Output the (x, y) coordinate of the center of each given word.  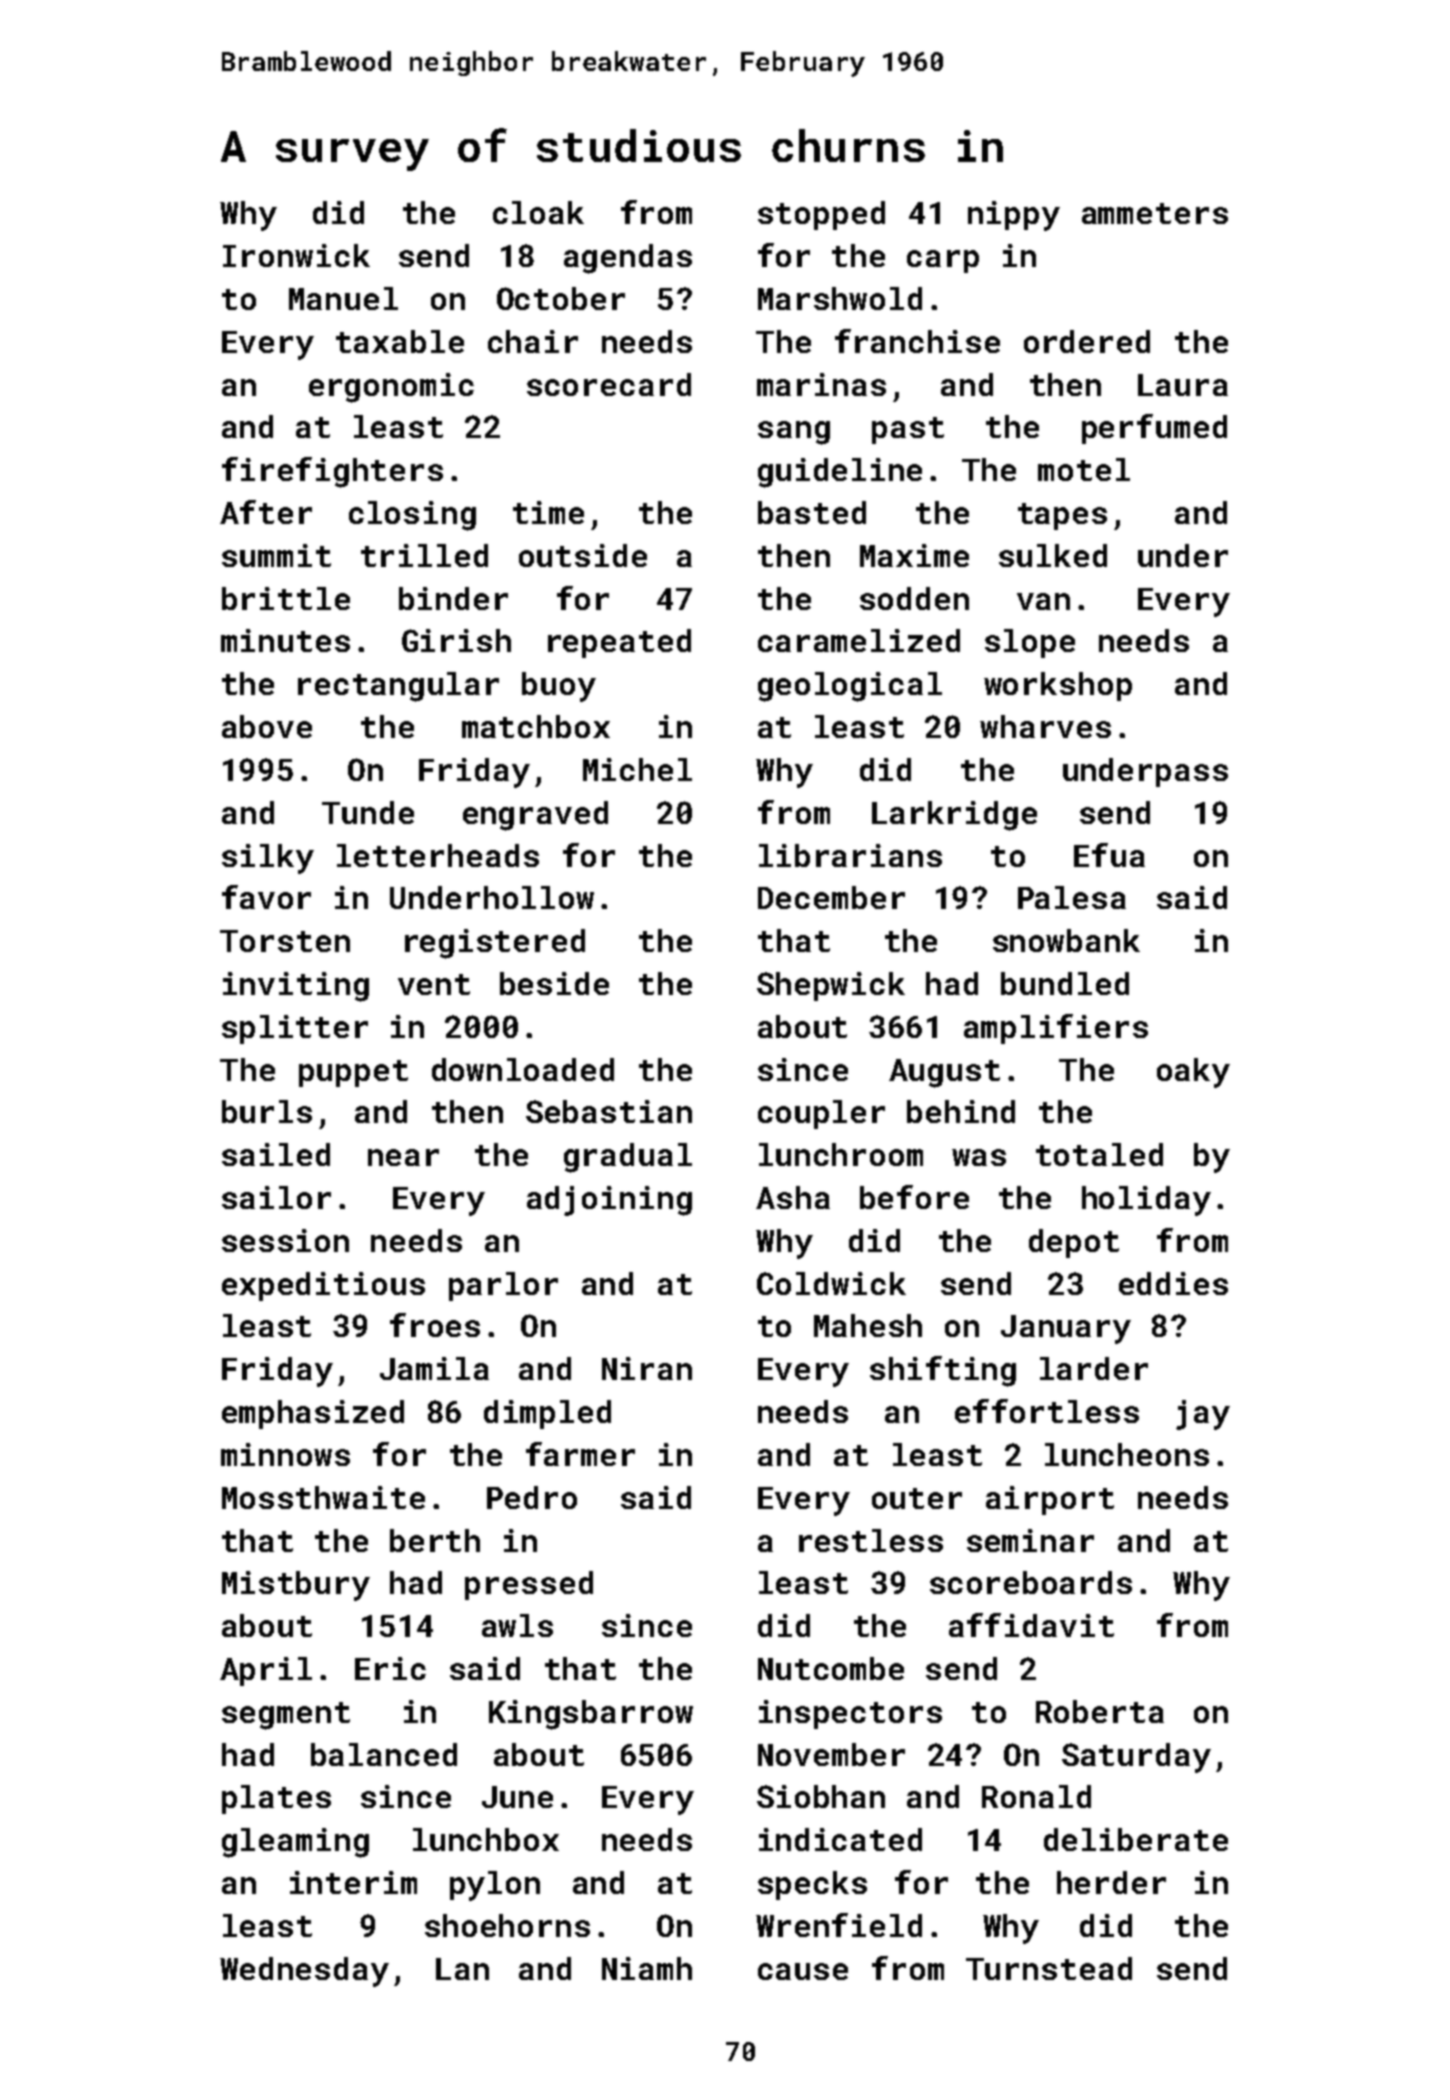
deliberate (1136, 1839)
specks (812, 1885)
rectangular (398, 687)
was (979, 1157)
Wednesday (304, 1972)
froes (435, 1325)
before (914, 1197)
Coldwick (831, 1283)
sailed (276, 1154)
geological (850, 687)
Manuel (343, 298)
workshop (1058, 686)
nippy (1014, 216)
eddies (1173, 1283)
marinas (821, 384)
